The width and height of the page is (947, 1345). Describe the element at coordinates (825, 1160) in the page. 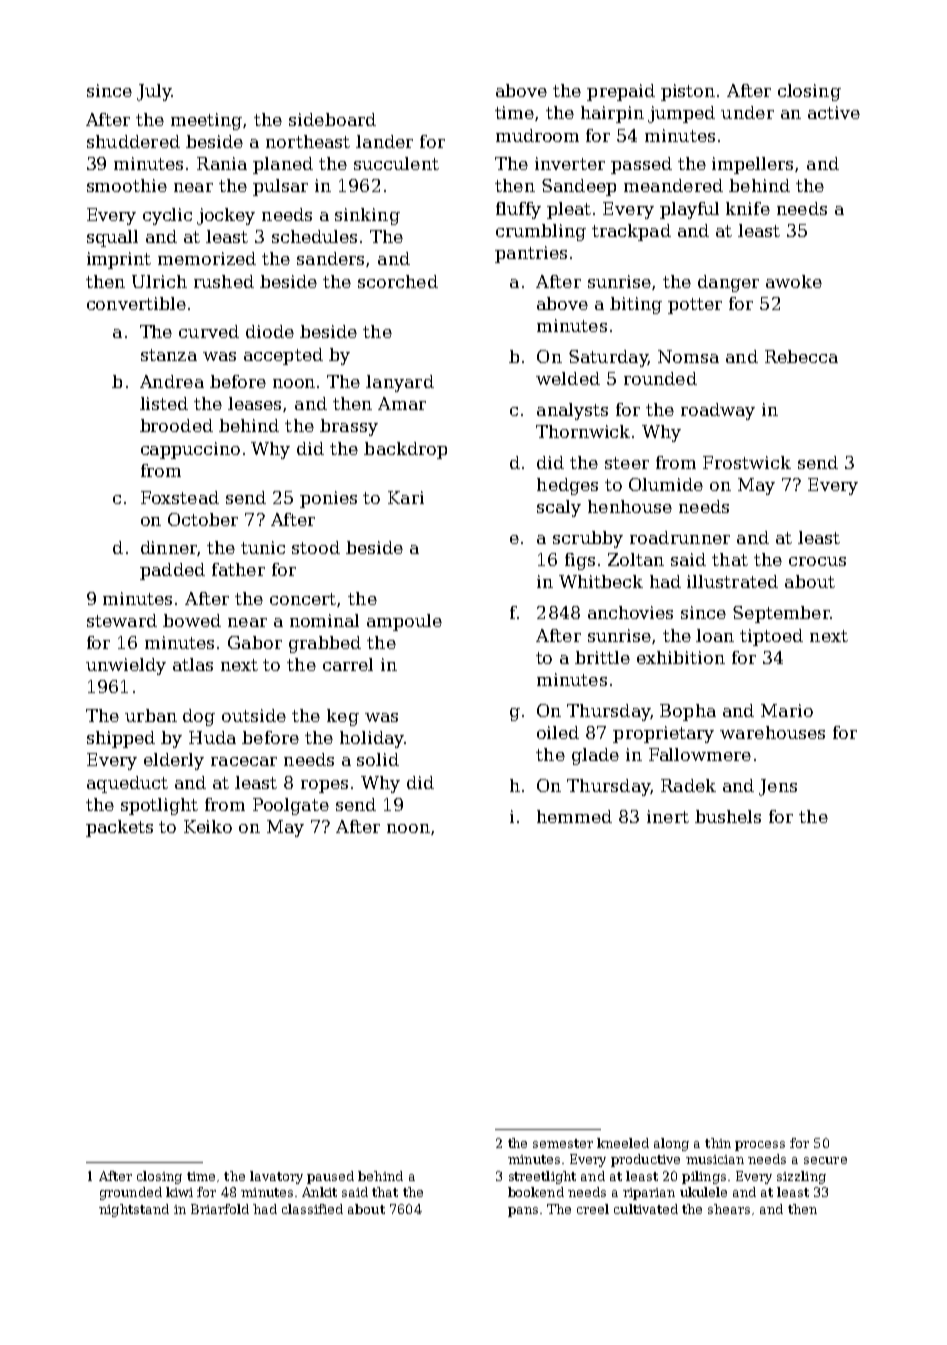

I see `secure` at that location.
